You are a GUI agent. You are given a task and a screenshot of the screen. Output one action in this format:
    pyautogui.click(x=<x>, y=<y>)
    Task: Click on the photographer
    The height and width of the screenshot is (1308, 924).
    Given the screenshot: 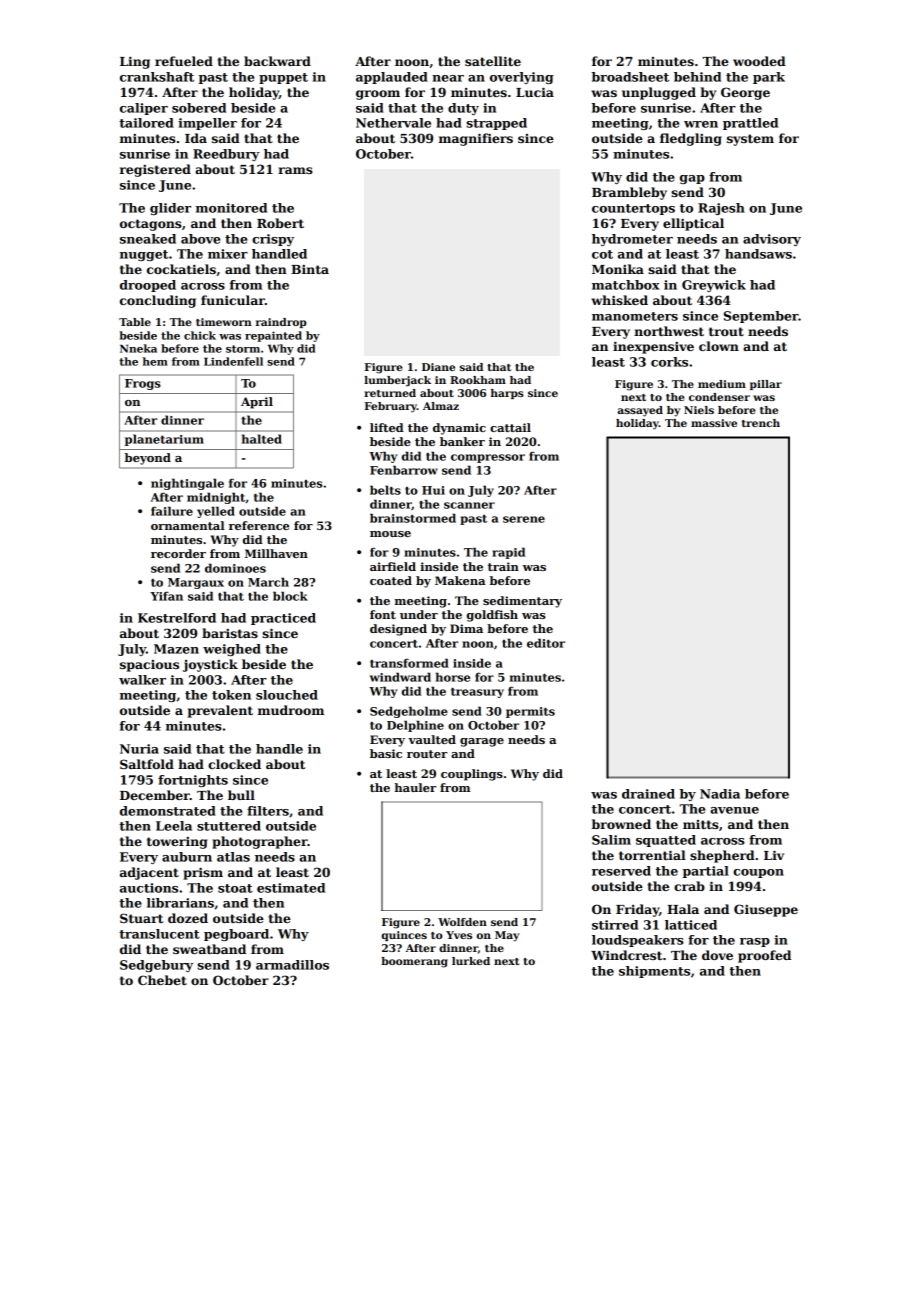 What is the action you would take?
    pyautogui.click(x=260, y=842)
